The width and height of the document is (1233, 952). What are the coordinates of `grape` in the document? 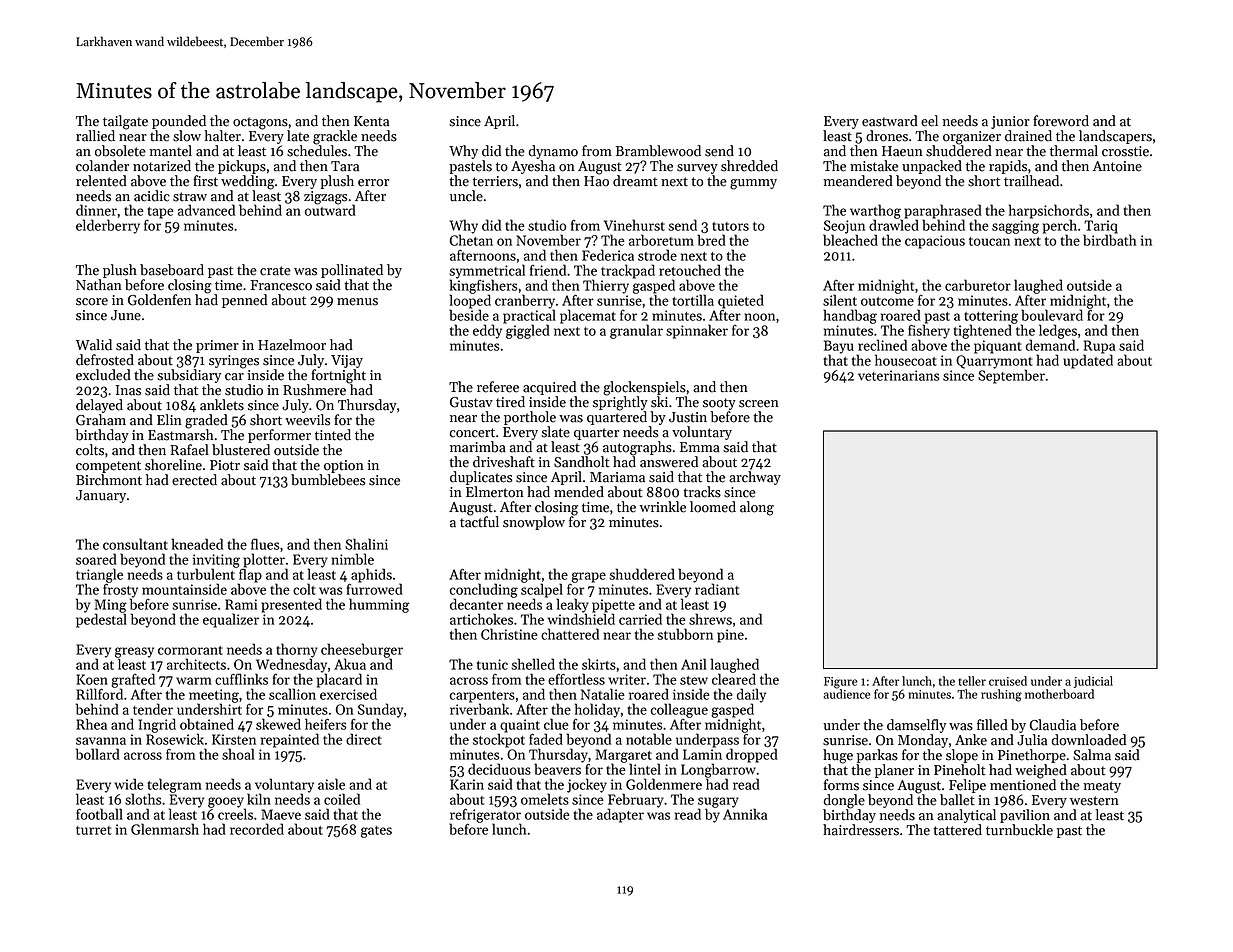 It's located at (588, 577).
